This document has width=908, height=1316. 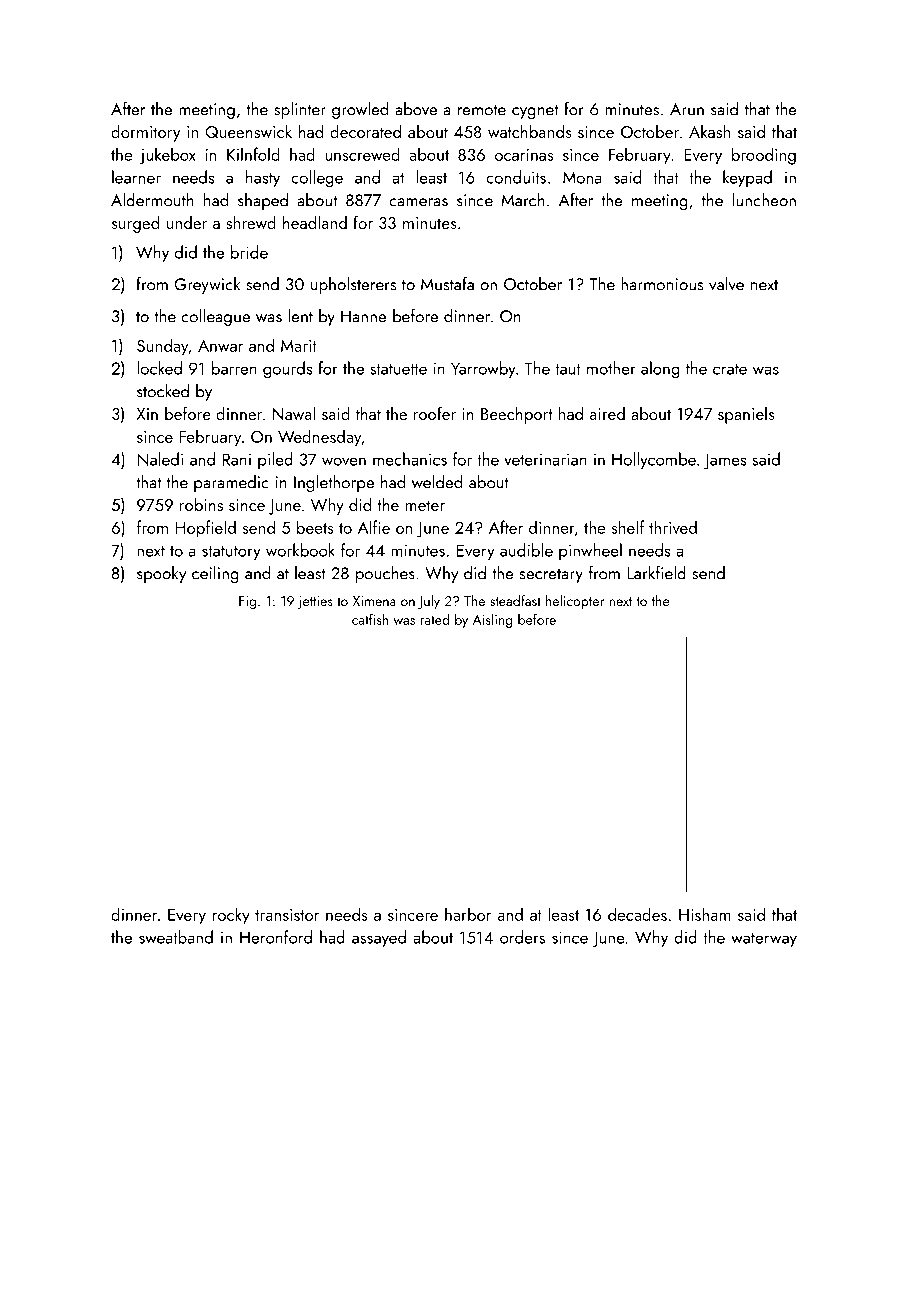 I want to click on splinter, so click(x=300, y=110).
